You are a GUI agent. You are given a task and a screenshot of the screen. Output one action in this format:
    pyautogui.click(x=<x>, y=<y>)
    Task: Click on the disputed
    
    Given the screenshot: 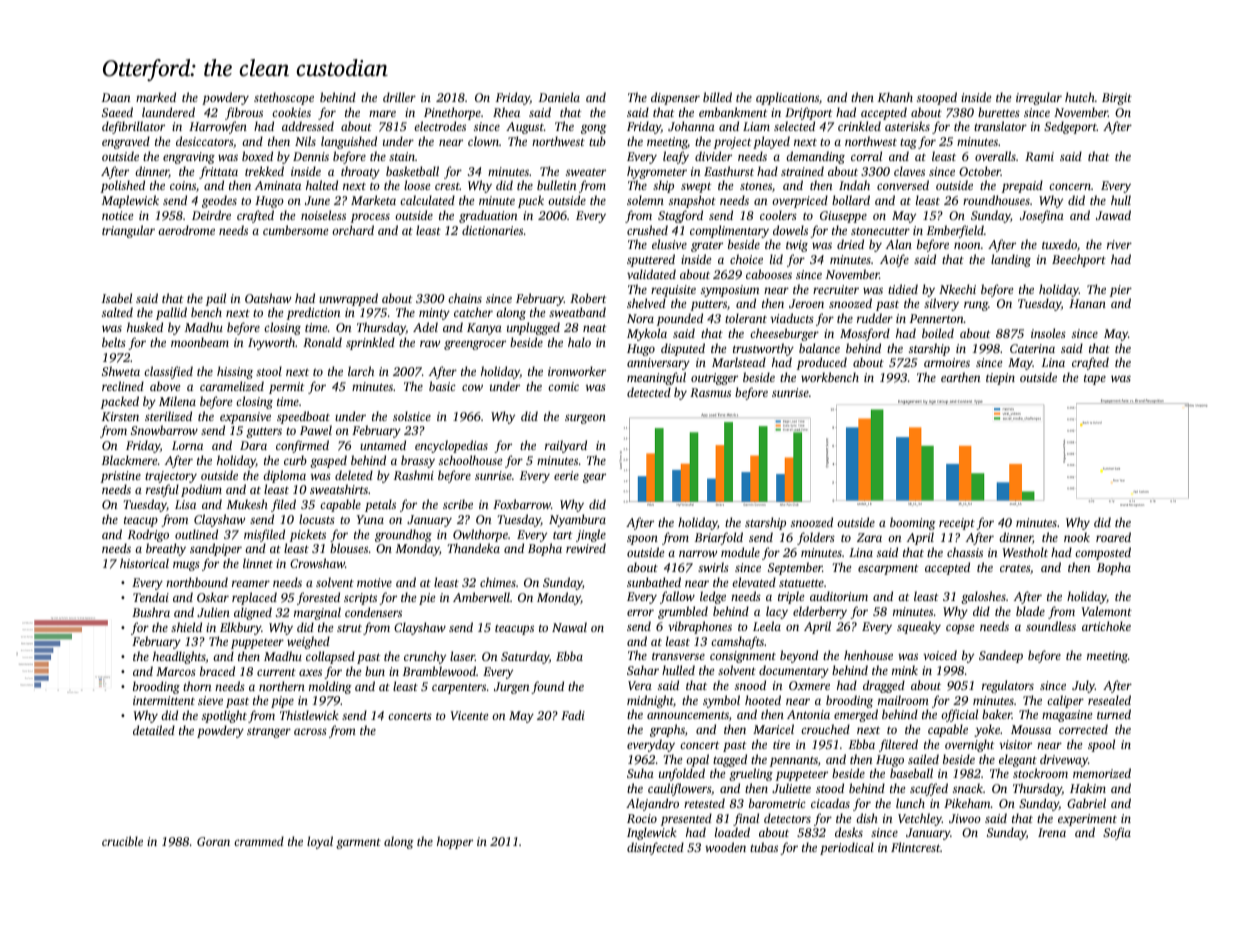 What is the action you would take?
    pyautogui.click(x=683, y=349)
